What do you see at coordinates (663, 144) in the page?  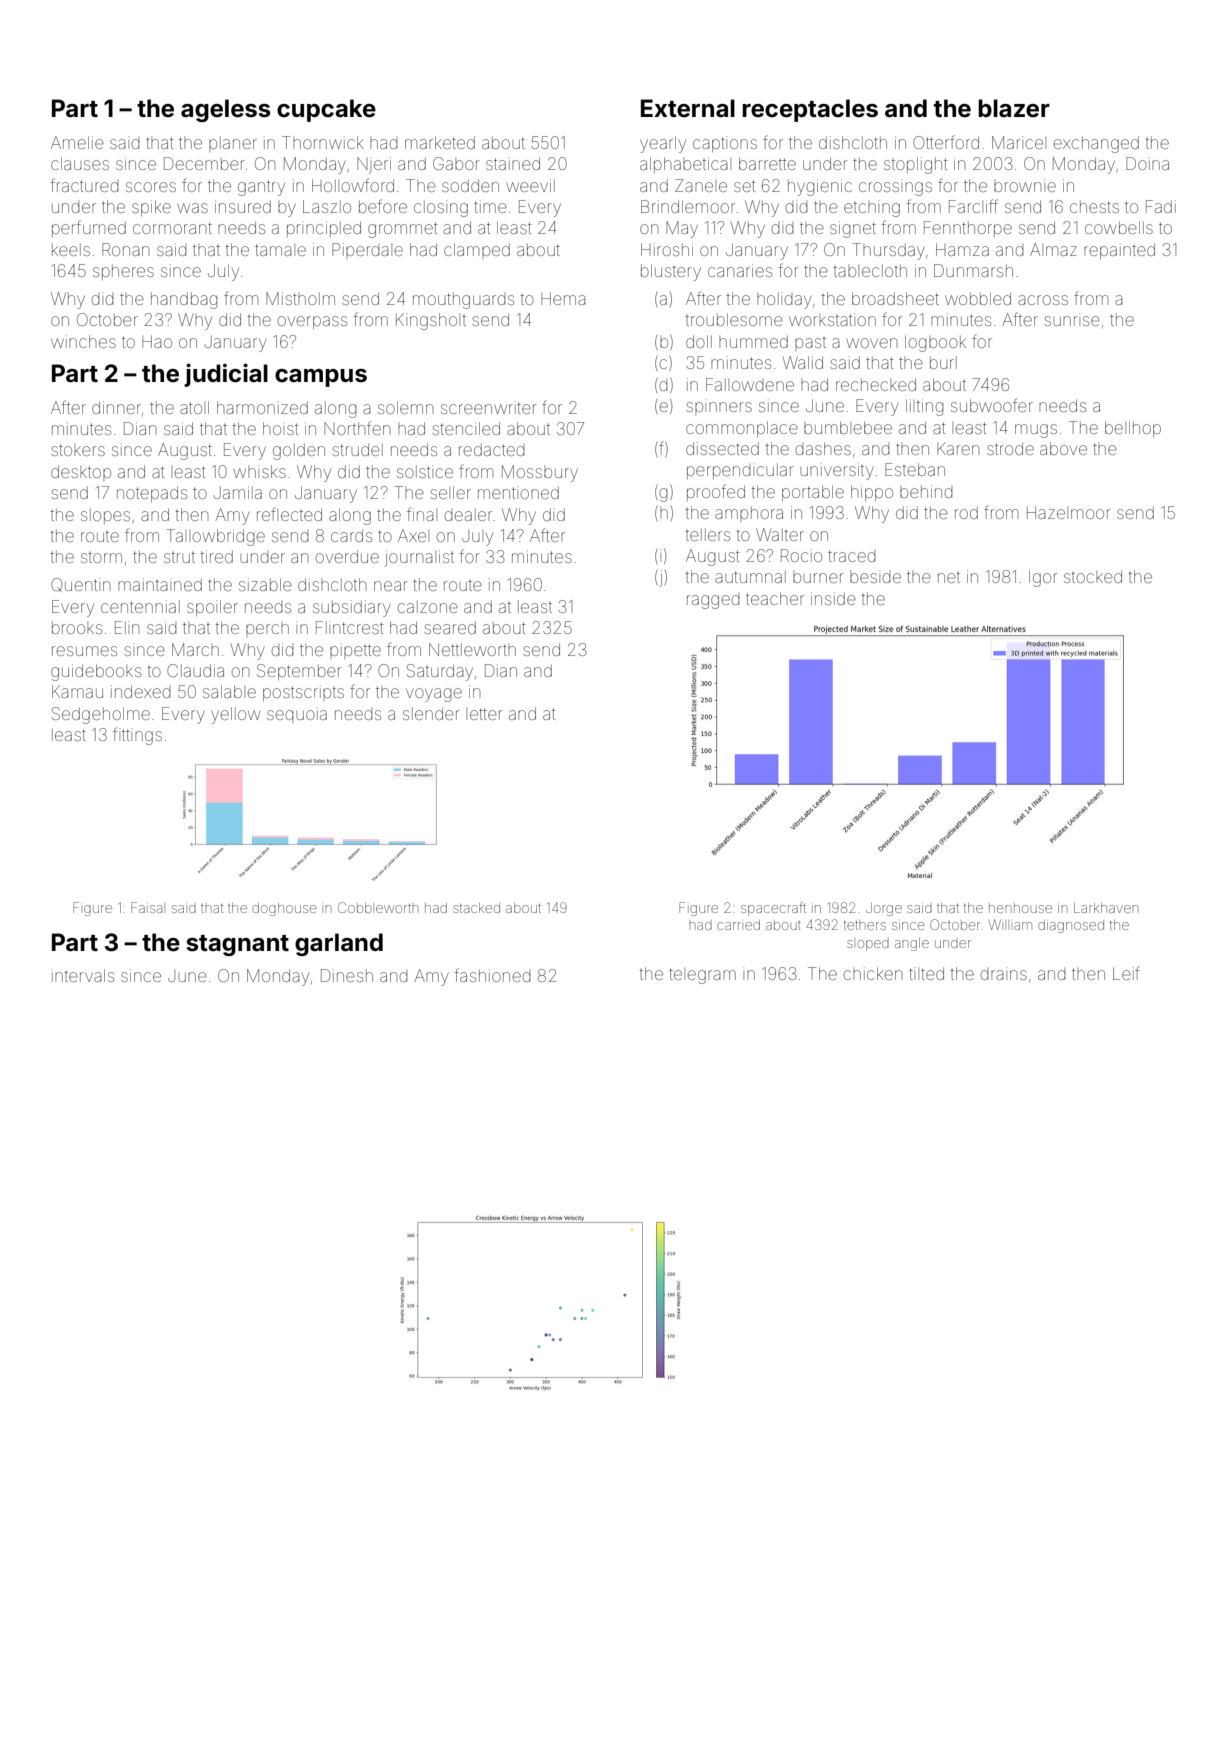 I see `yearly` at bounding box center [663, 144].
